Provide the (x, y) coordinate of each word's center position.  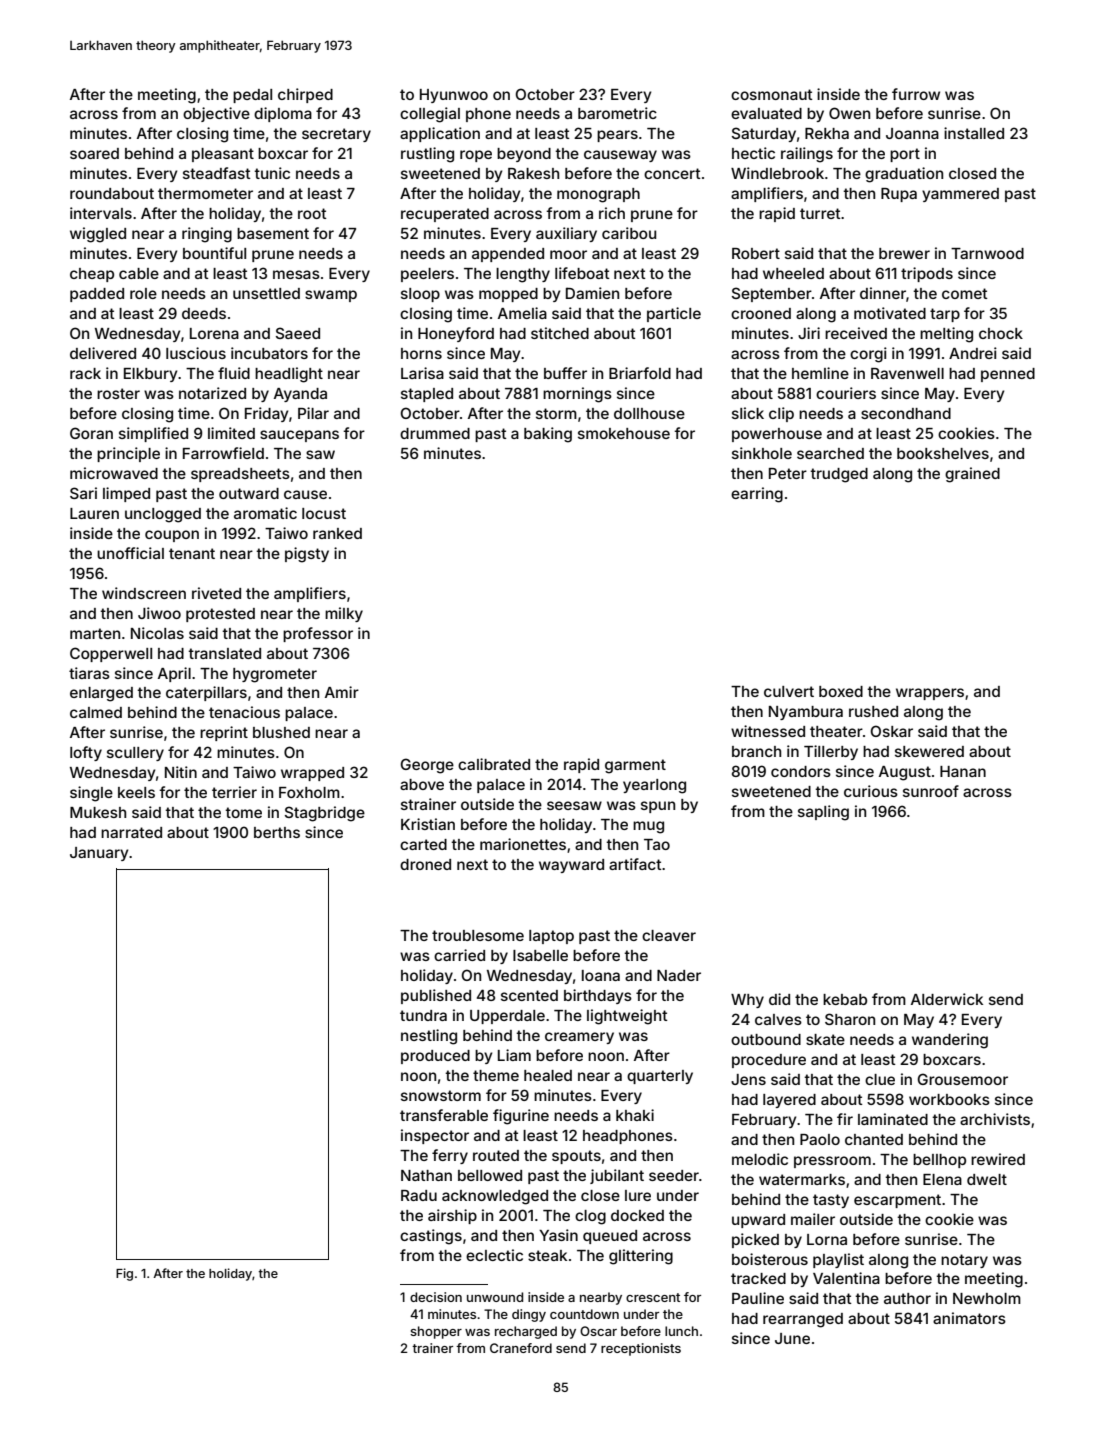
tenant (192, 553)
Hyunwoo (454, 96)
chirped (305, 95)
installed (974, 133)
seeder (674, 1175)
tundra (423, 1015)
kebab (845, 999)
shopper (436, 1332)
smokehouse (624, 433)
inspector (435, 1136)
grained (972, 475)
